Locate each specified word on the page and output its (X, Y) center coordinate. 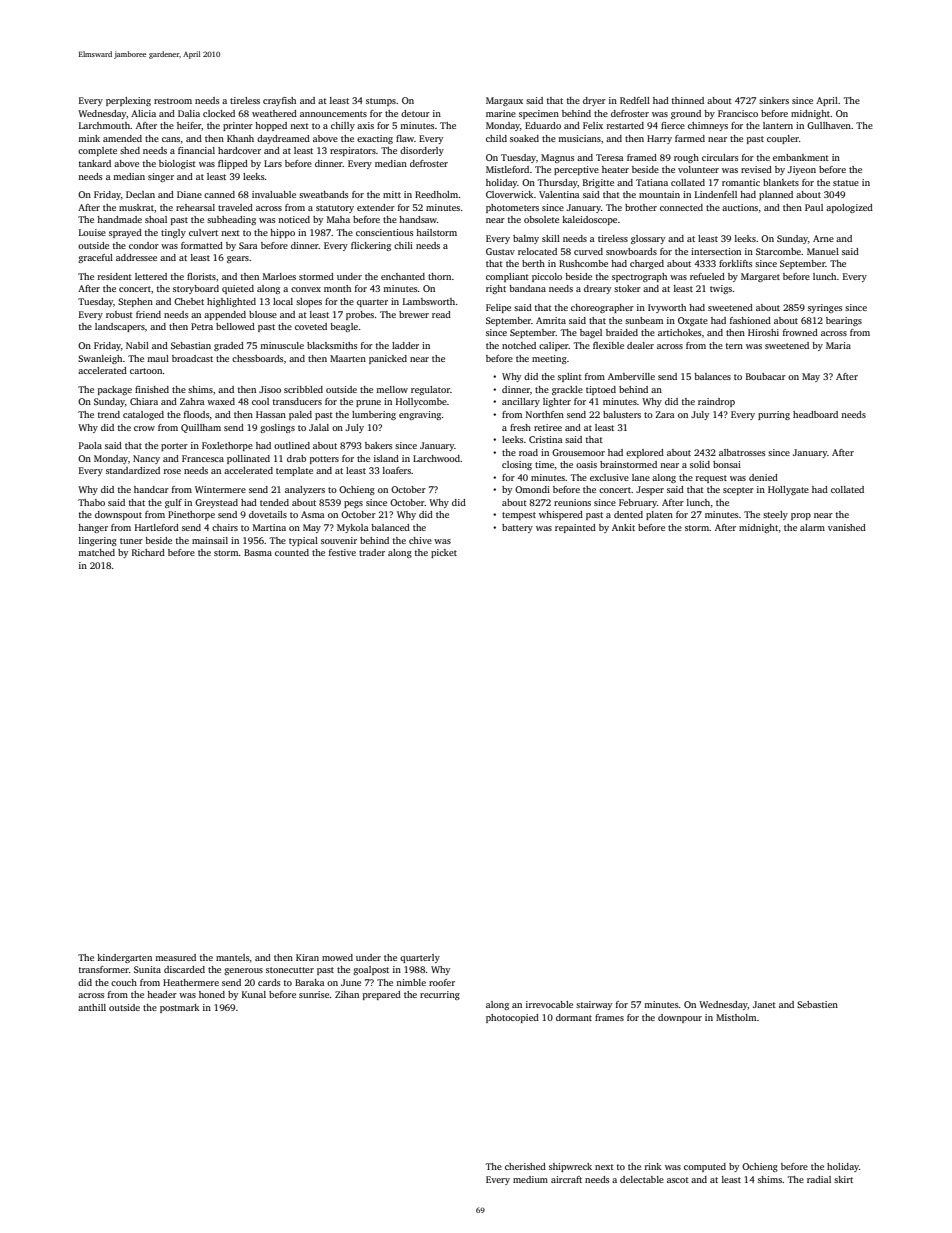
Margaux (504, 101)
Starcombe (778, 251)
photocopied (512, 1018)
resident (115, 276)
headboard (815, 414)
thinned (688, 100)
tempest (519, 516)
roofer (442, 982)
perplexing (128, 101)
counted (292, 552)
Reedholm (436, 194)
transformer (104, 969)
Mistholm (736, 1017)
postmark (179, 1008)
